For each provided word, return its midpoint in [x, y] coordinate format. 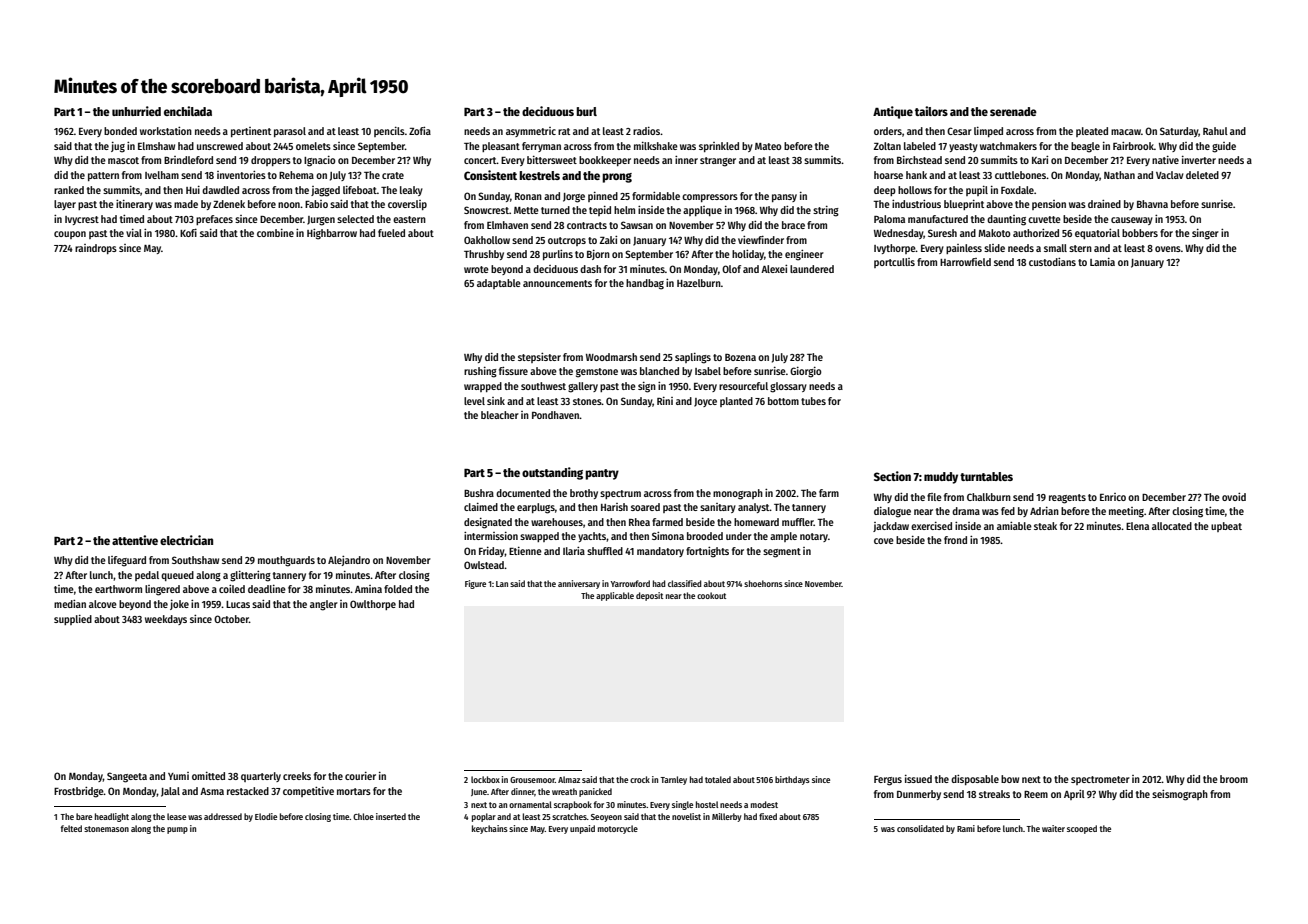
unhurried [136, 111]
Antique [893, 112]
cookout [711, 595]
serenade [1013, 111]
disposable [975, 780]
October [231, 619]
